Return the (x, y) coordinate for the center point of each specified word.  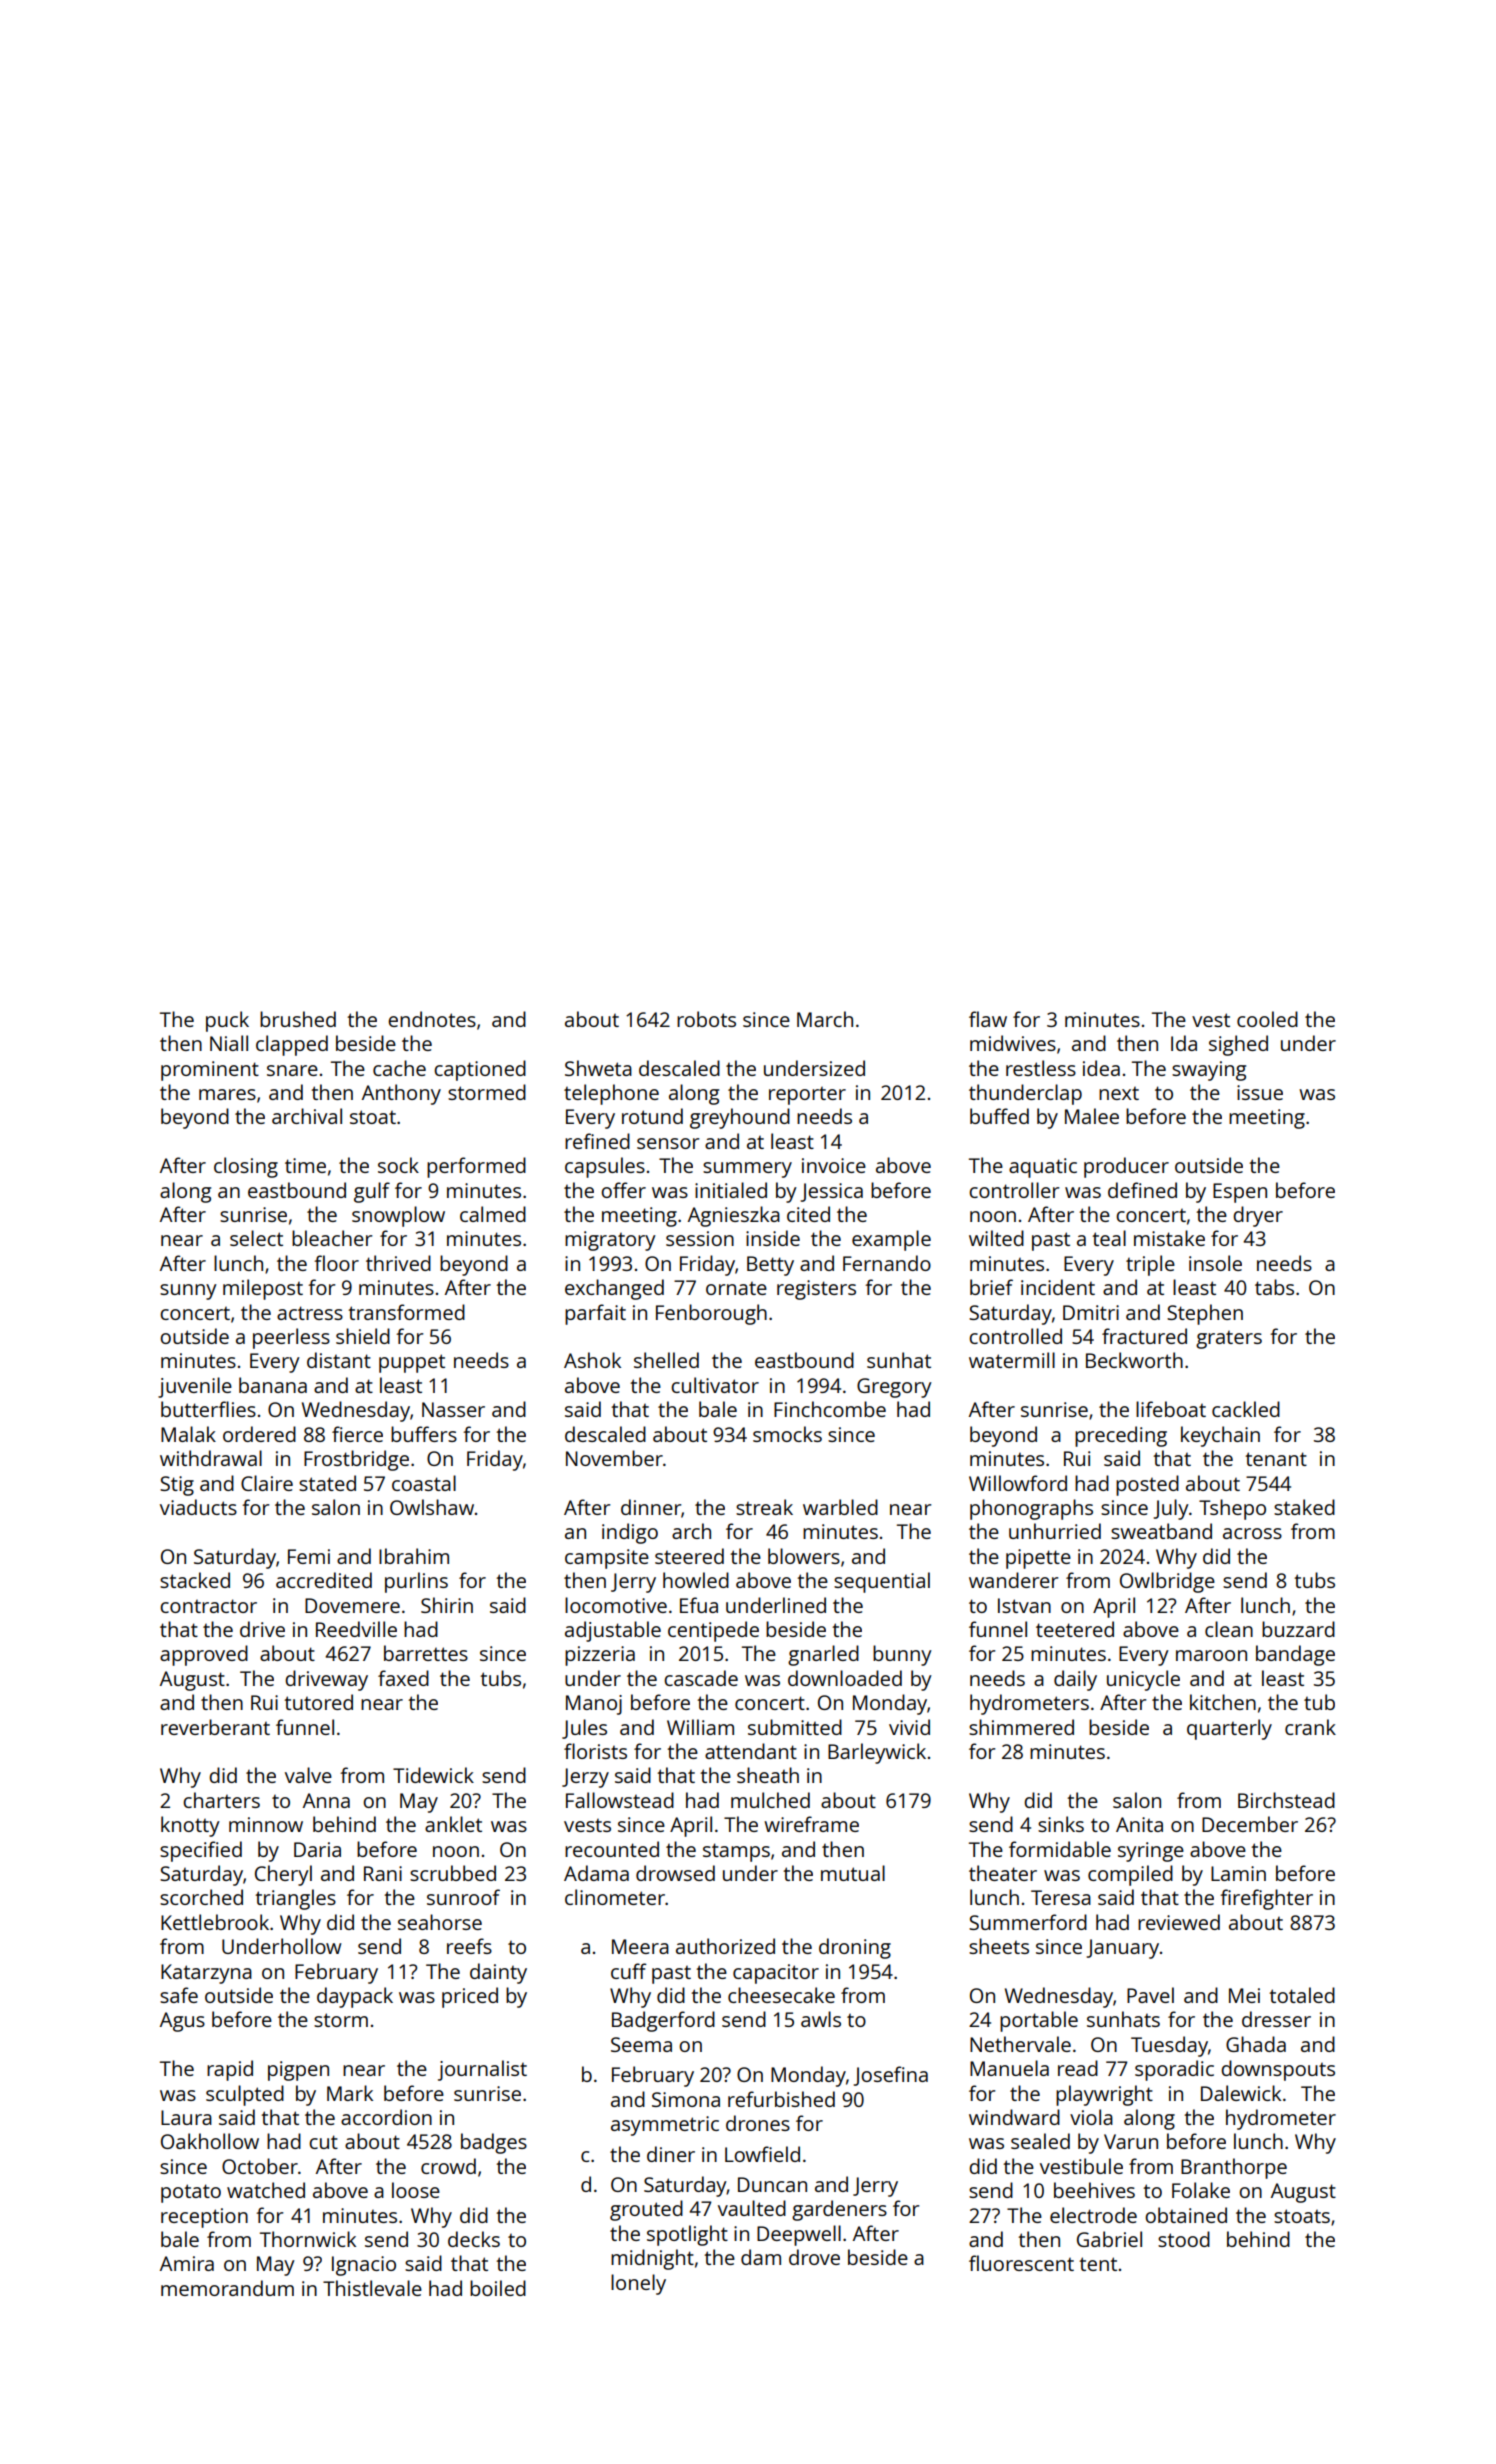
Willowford (1018, 1483)
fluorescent (1021, 2263)
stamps (736, 1852)
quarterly (1229, 1729)
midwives (1013, 1043)
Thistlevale (372, 2288)
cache (399, 1068)
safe (179, 1995)
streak (764, 1507)
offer (623, 1190)
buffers (424, 1434)
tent (1098, 2264)
